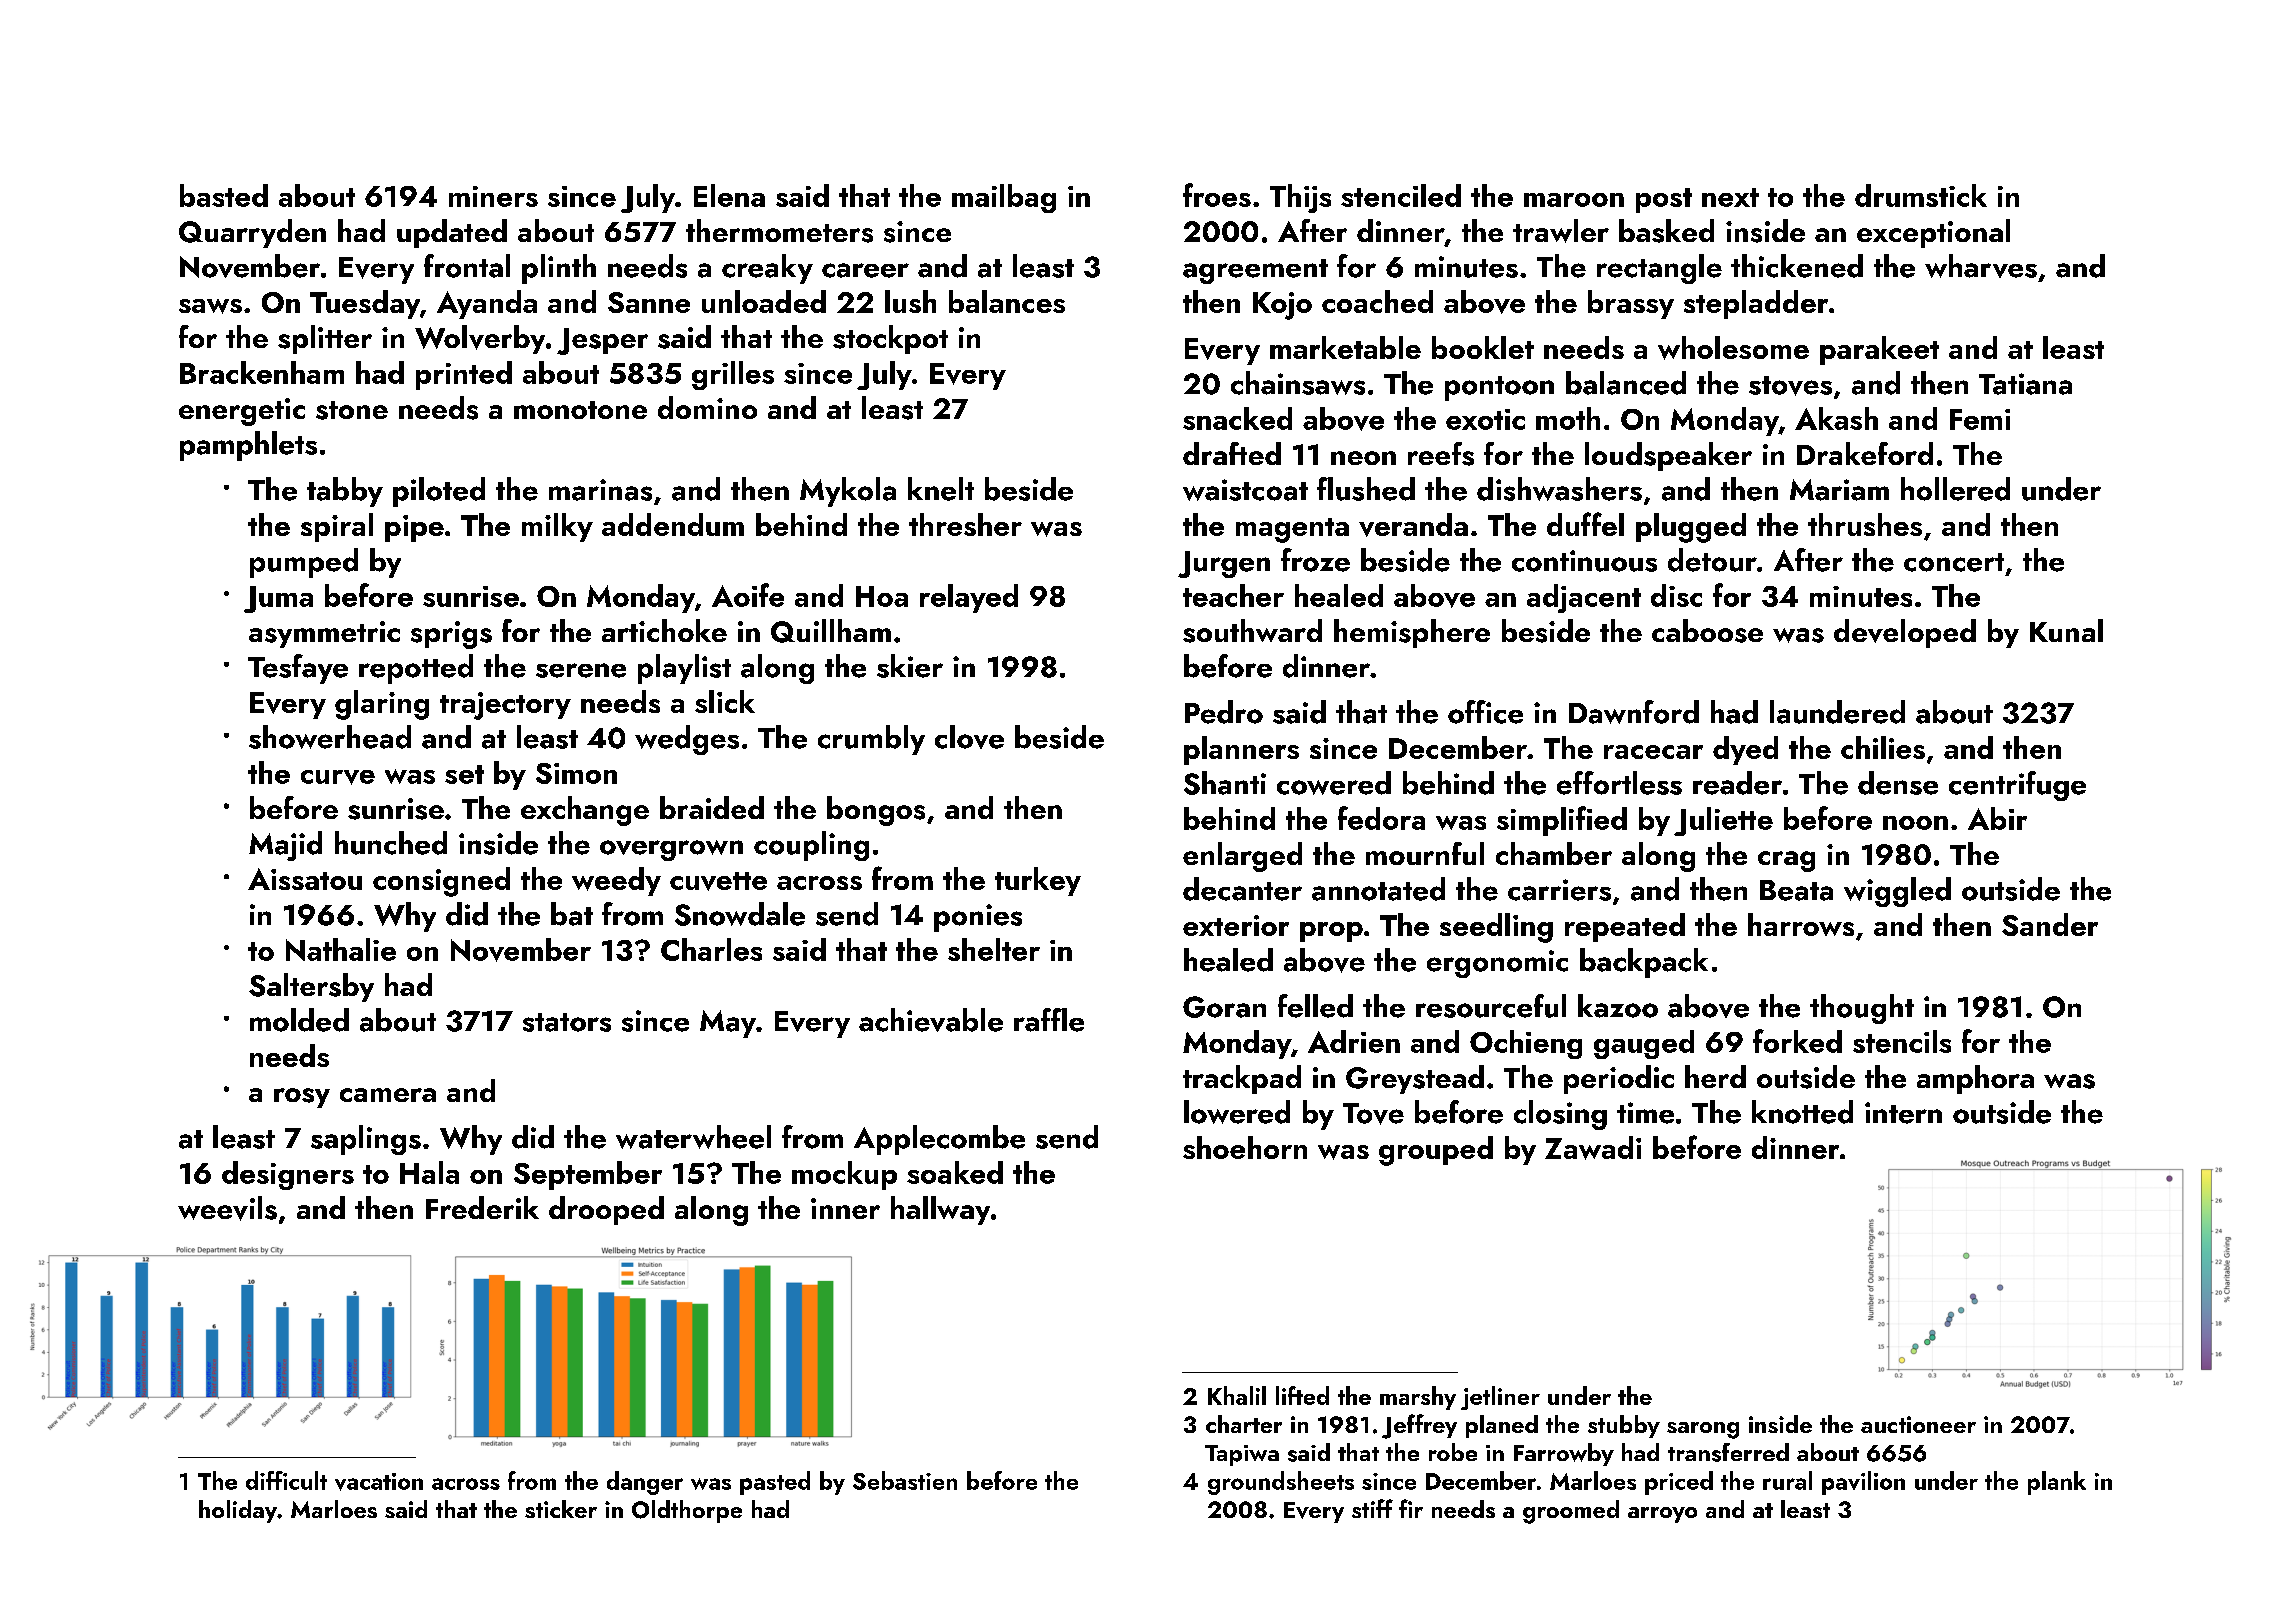 The image size is (2292, 1620). I want to click on wiggled, so click(1897, 892).
